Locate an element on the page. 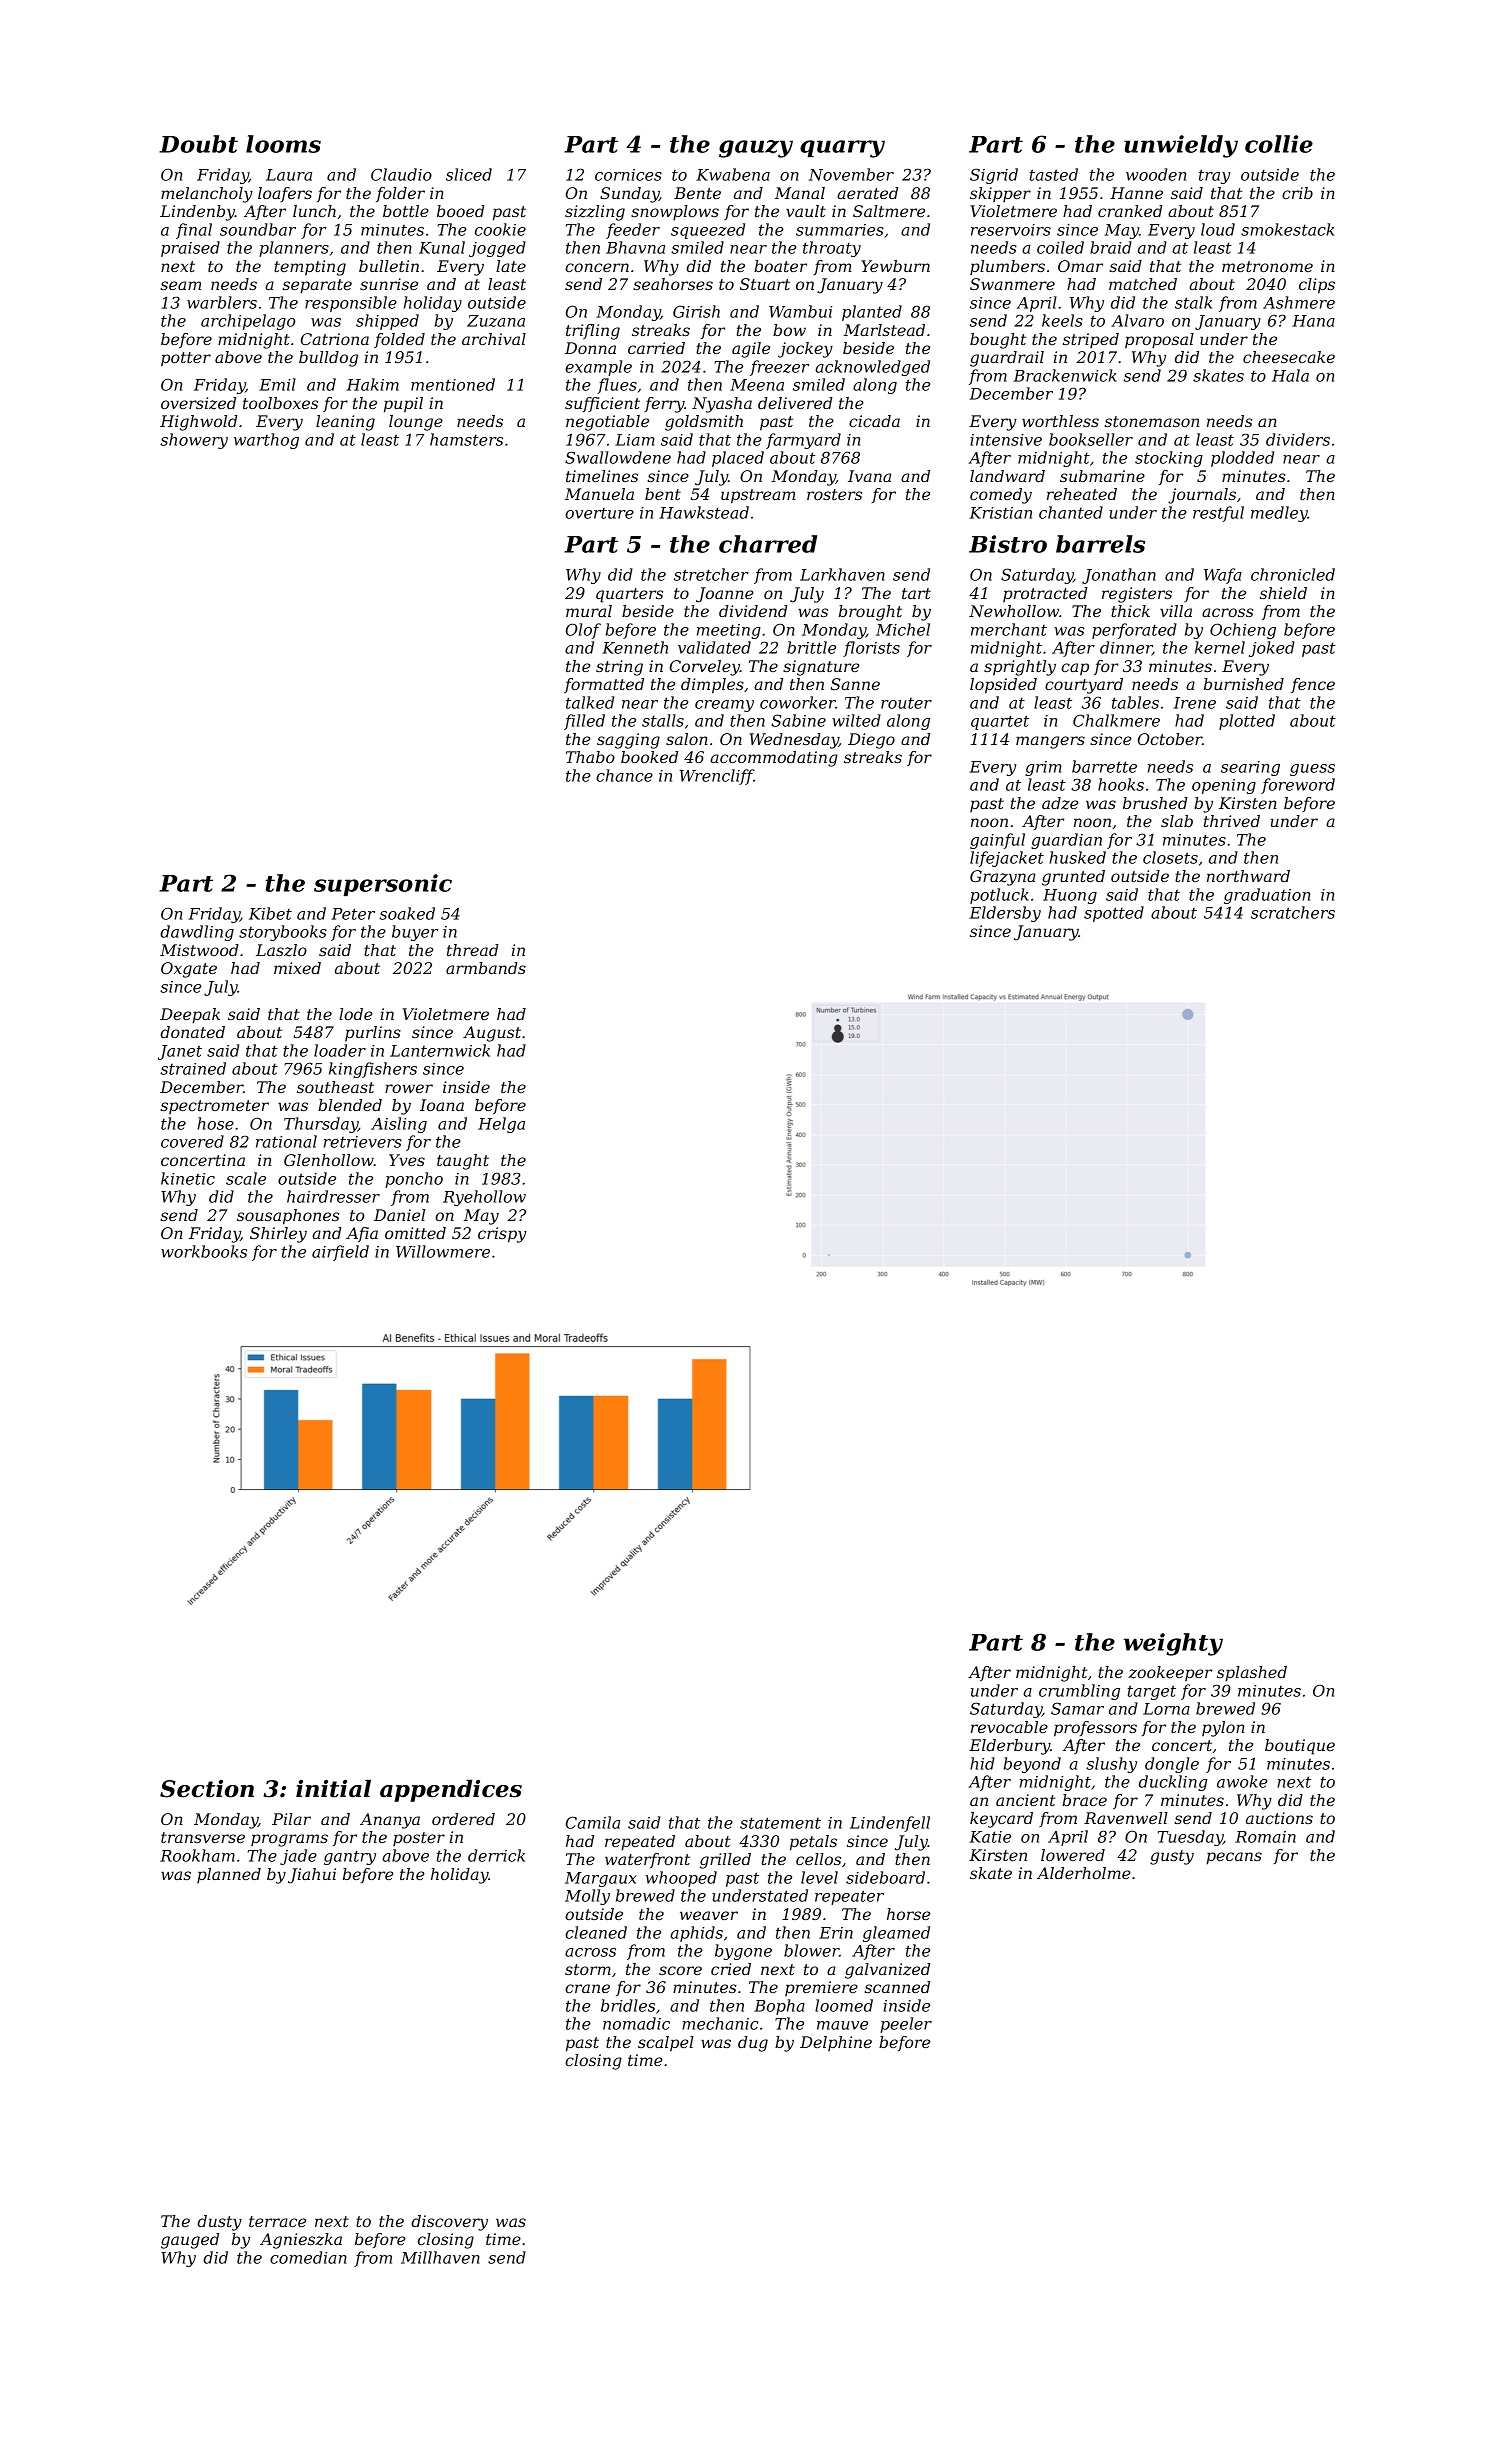 Image resolution: width=1496 pixels, height=2464 pixels. scratchers is located at coordinates (1293, 912).
